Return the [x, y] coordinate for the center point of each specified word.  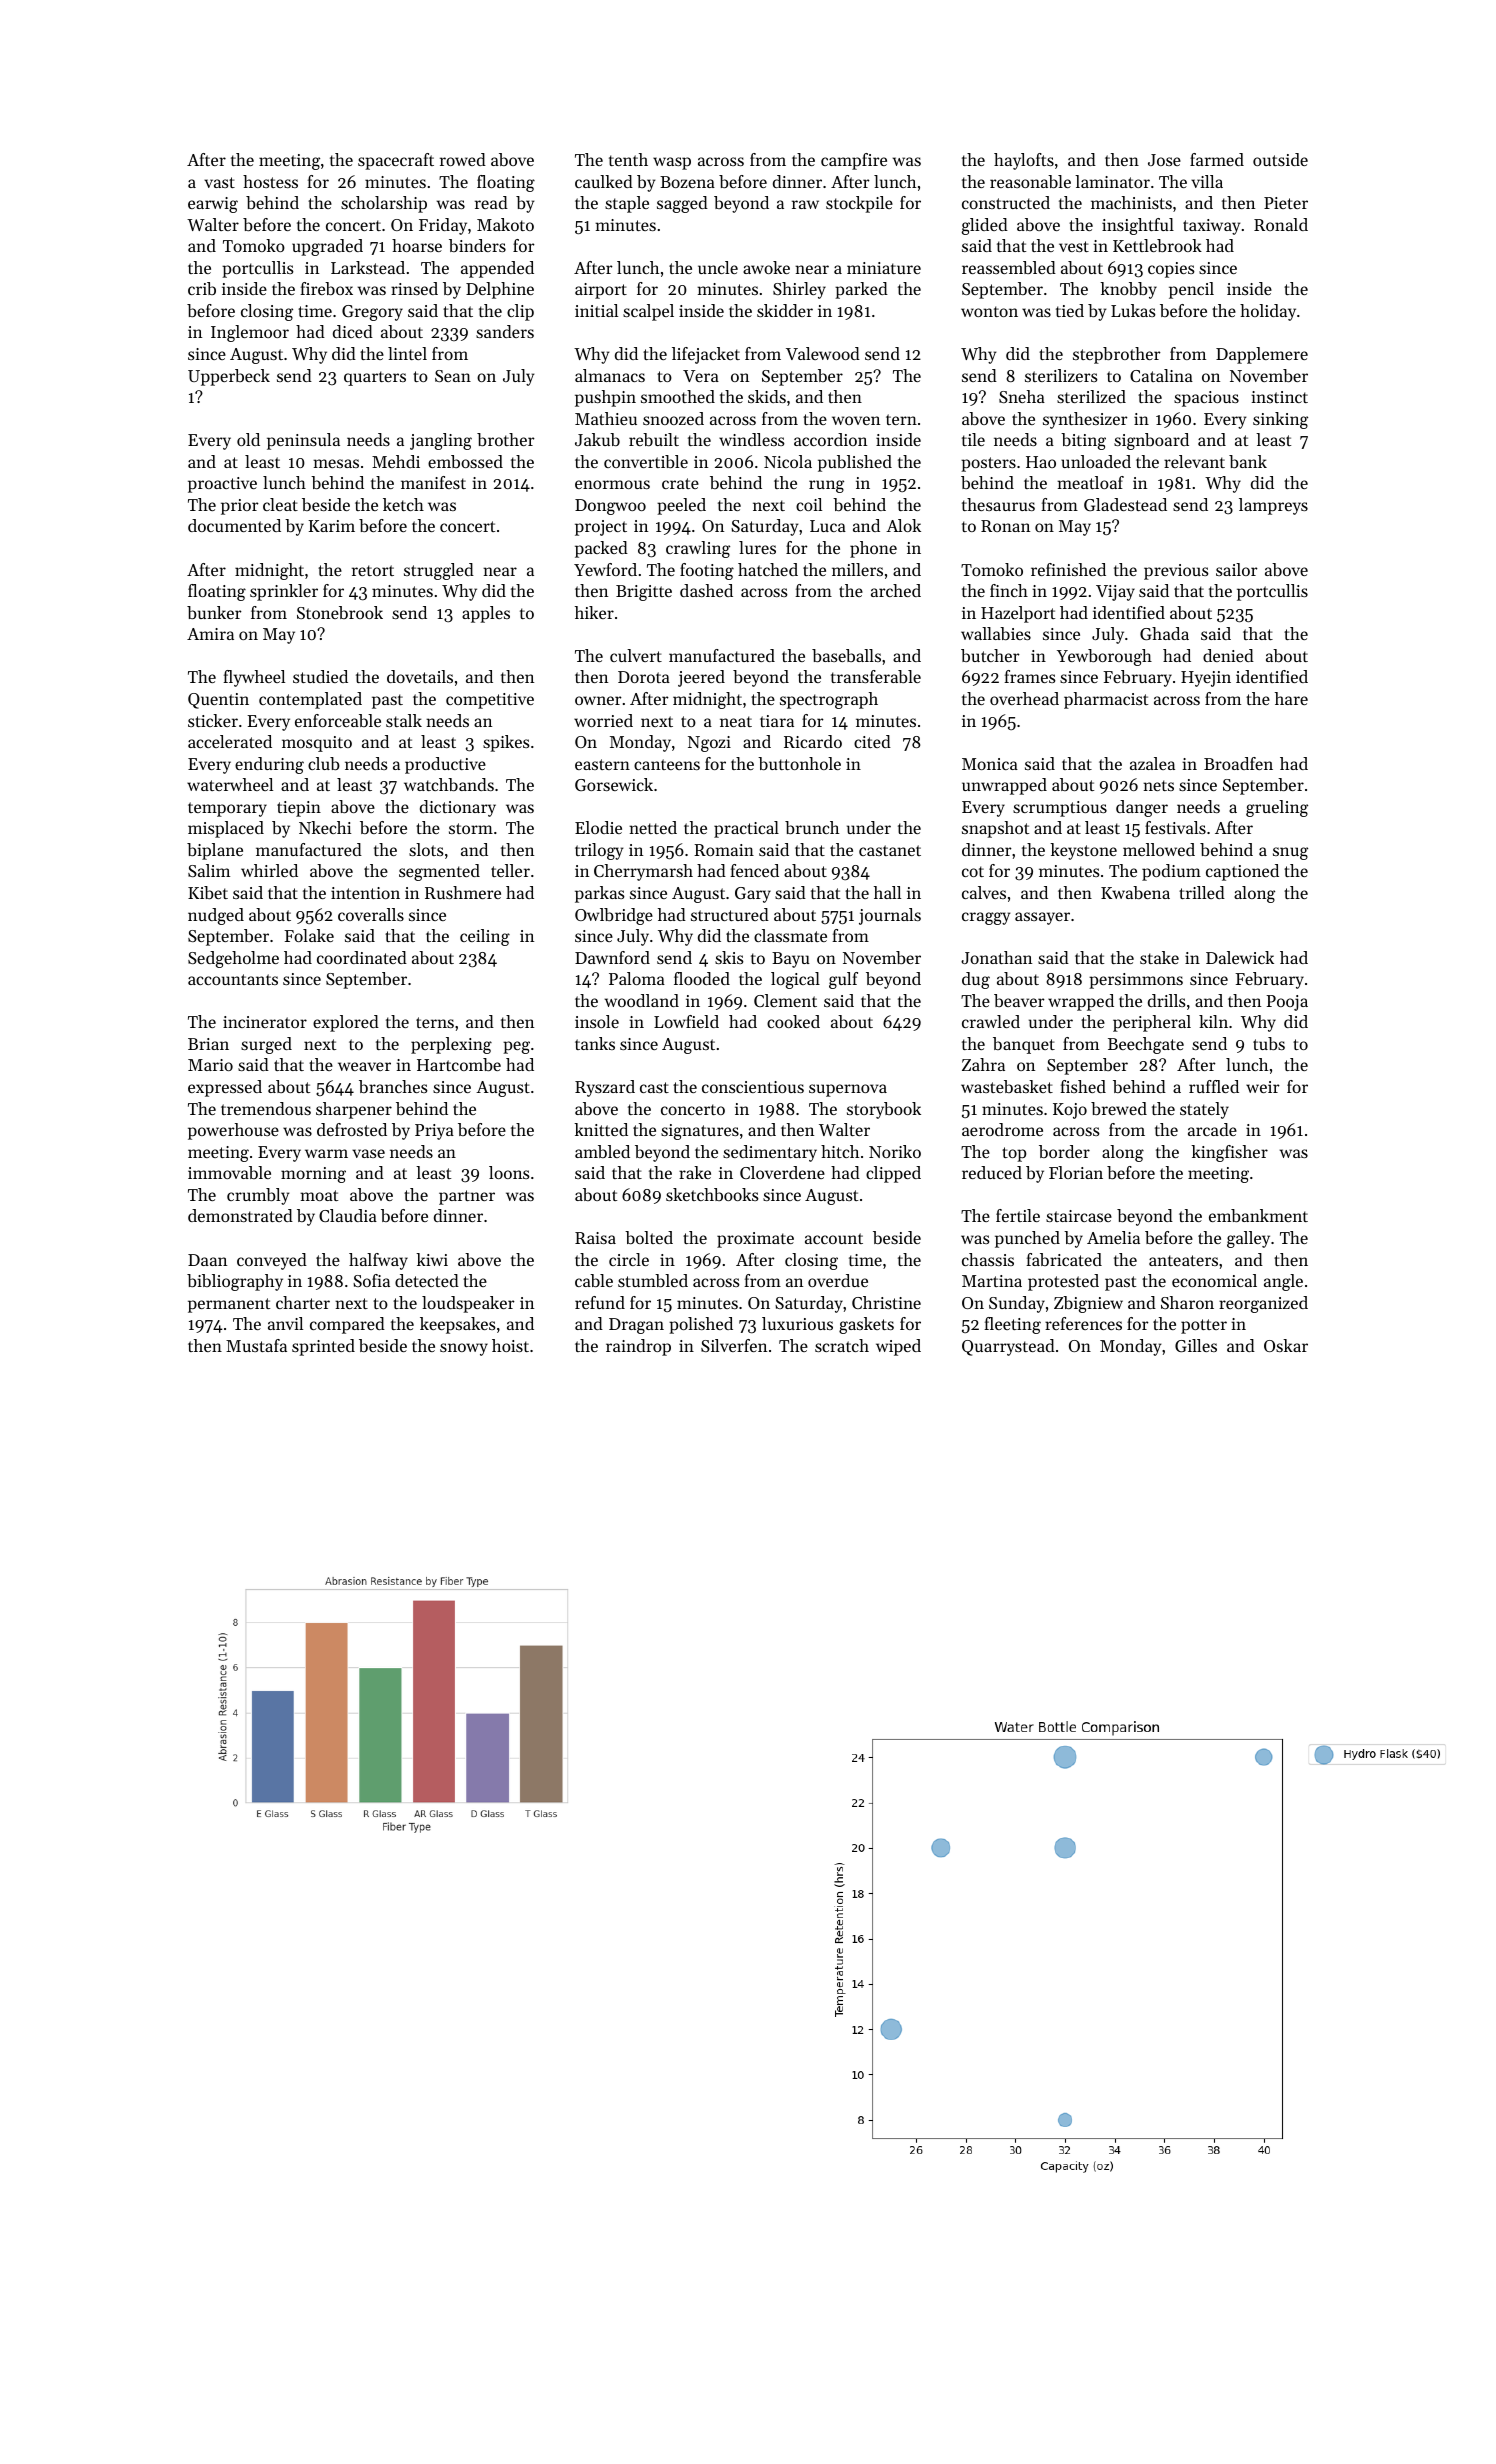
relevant [1194, 461]
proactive [222, 485]
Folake [309, 935]
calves [984, 892]
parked [861, 290]
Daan [207, 1260]
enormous [612, 484]
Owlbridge [614, 916]
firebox [326, 288]
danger [1142, 808]
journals [890, 916]
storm [471, 828]
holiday [1268, 312]
